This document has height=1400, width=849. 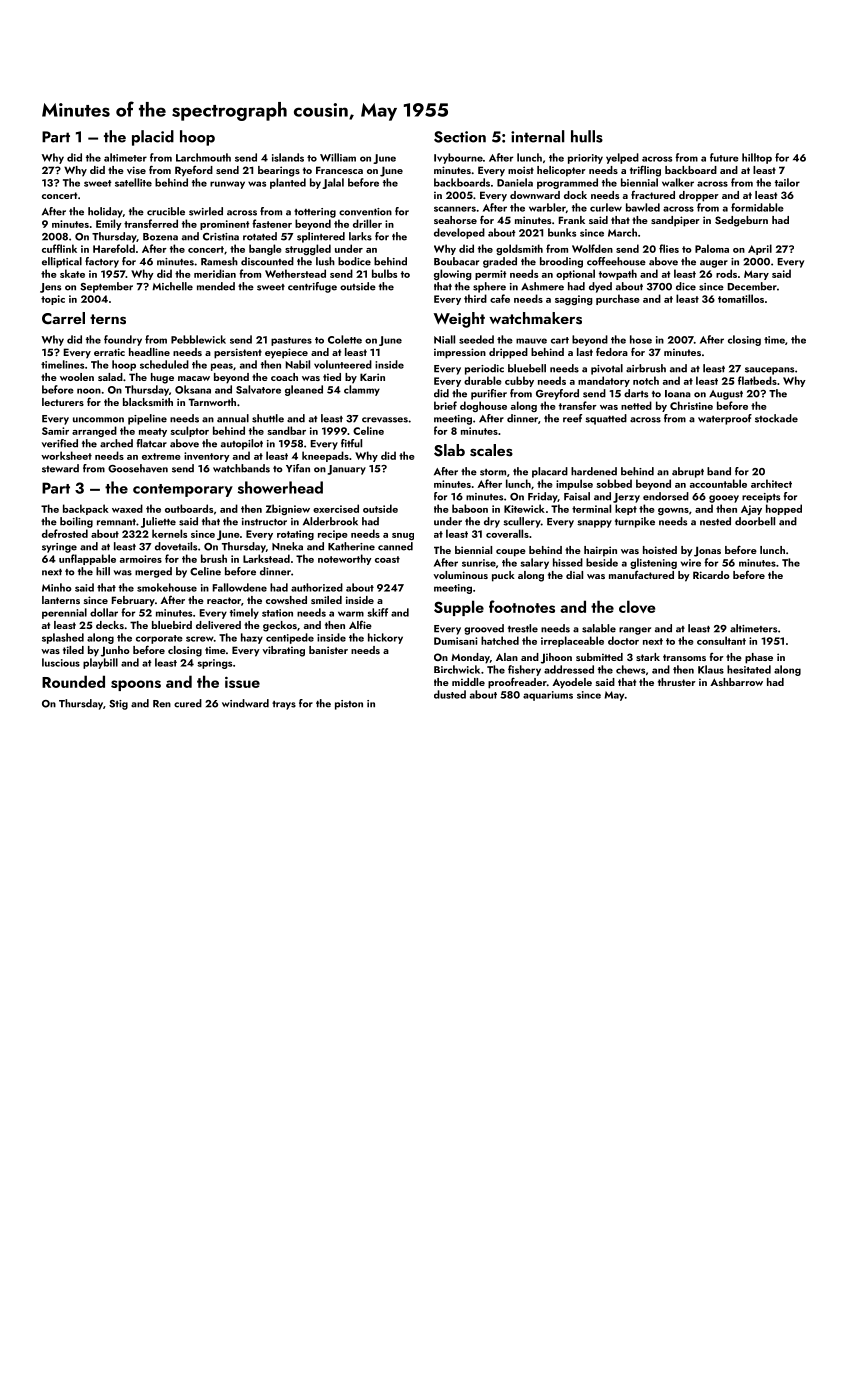 What do you see at coordinates (153, 138) in the document?
I see `placid` at bounding box center [153, 138].
